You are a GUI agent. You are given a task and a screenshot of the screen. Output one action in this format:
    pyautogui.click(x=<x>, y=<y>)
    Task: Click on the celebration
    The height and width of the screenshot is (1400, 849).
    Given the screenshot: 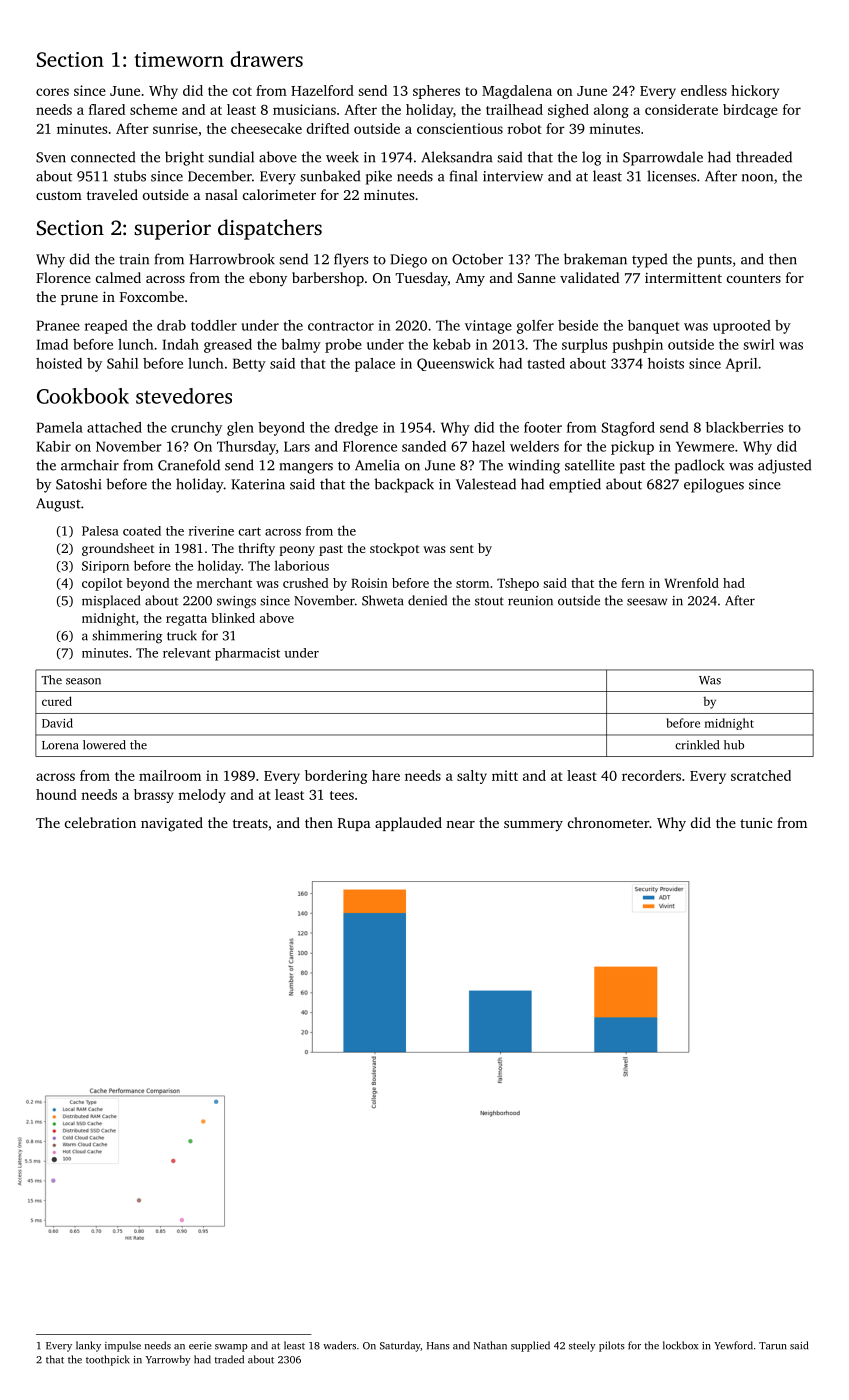 What is the action you would take?
    pyautogui.click(x=100, y=822)
